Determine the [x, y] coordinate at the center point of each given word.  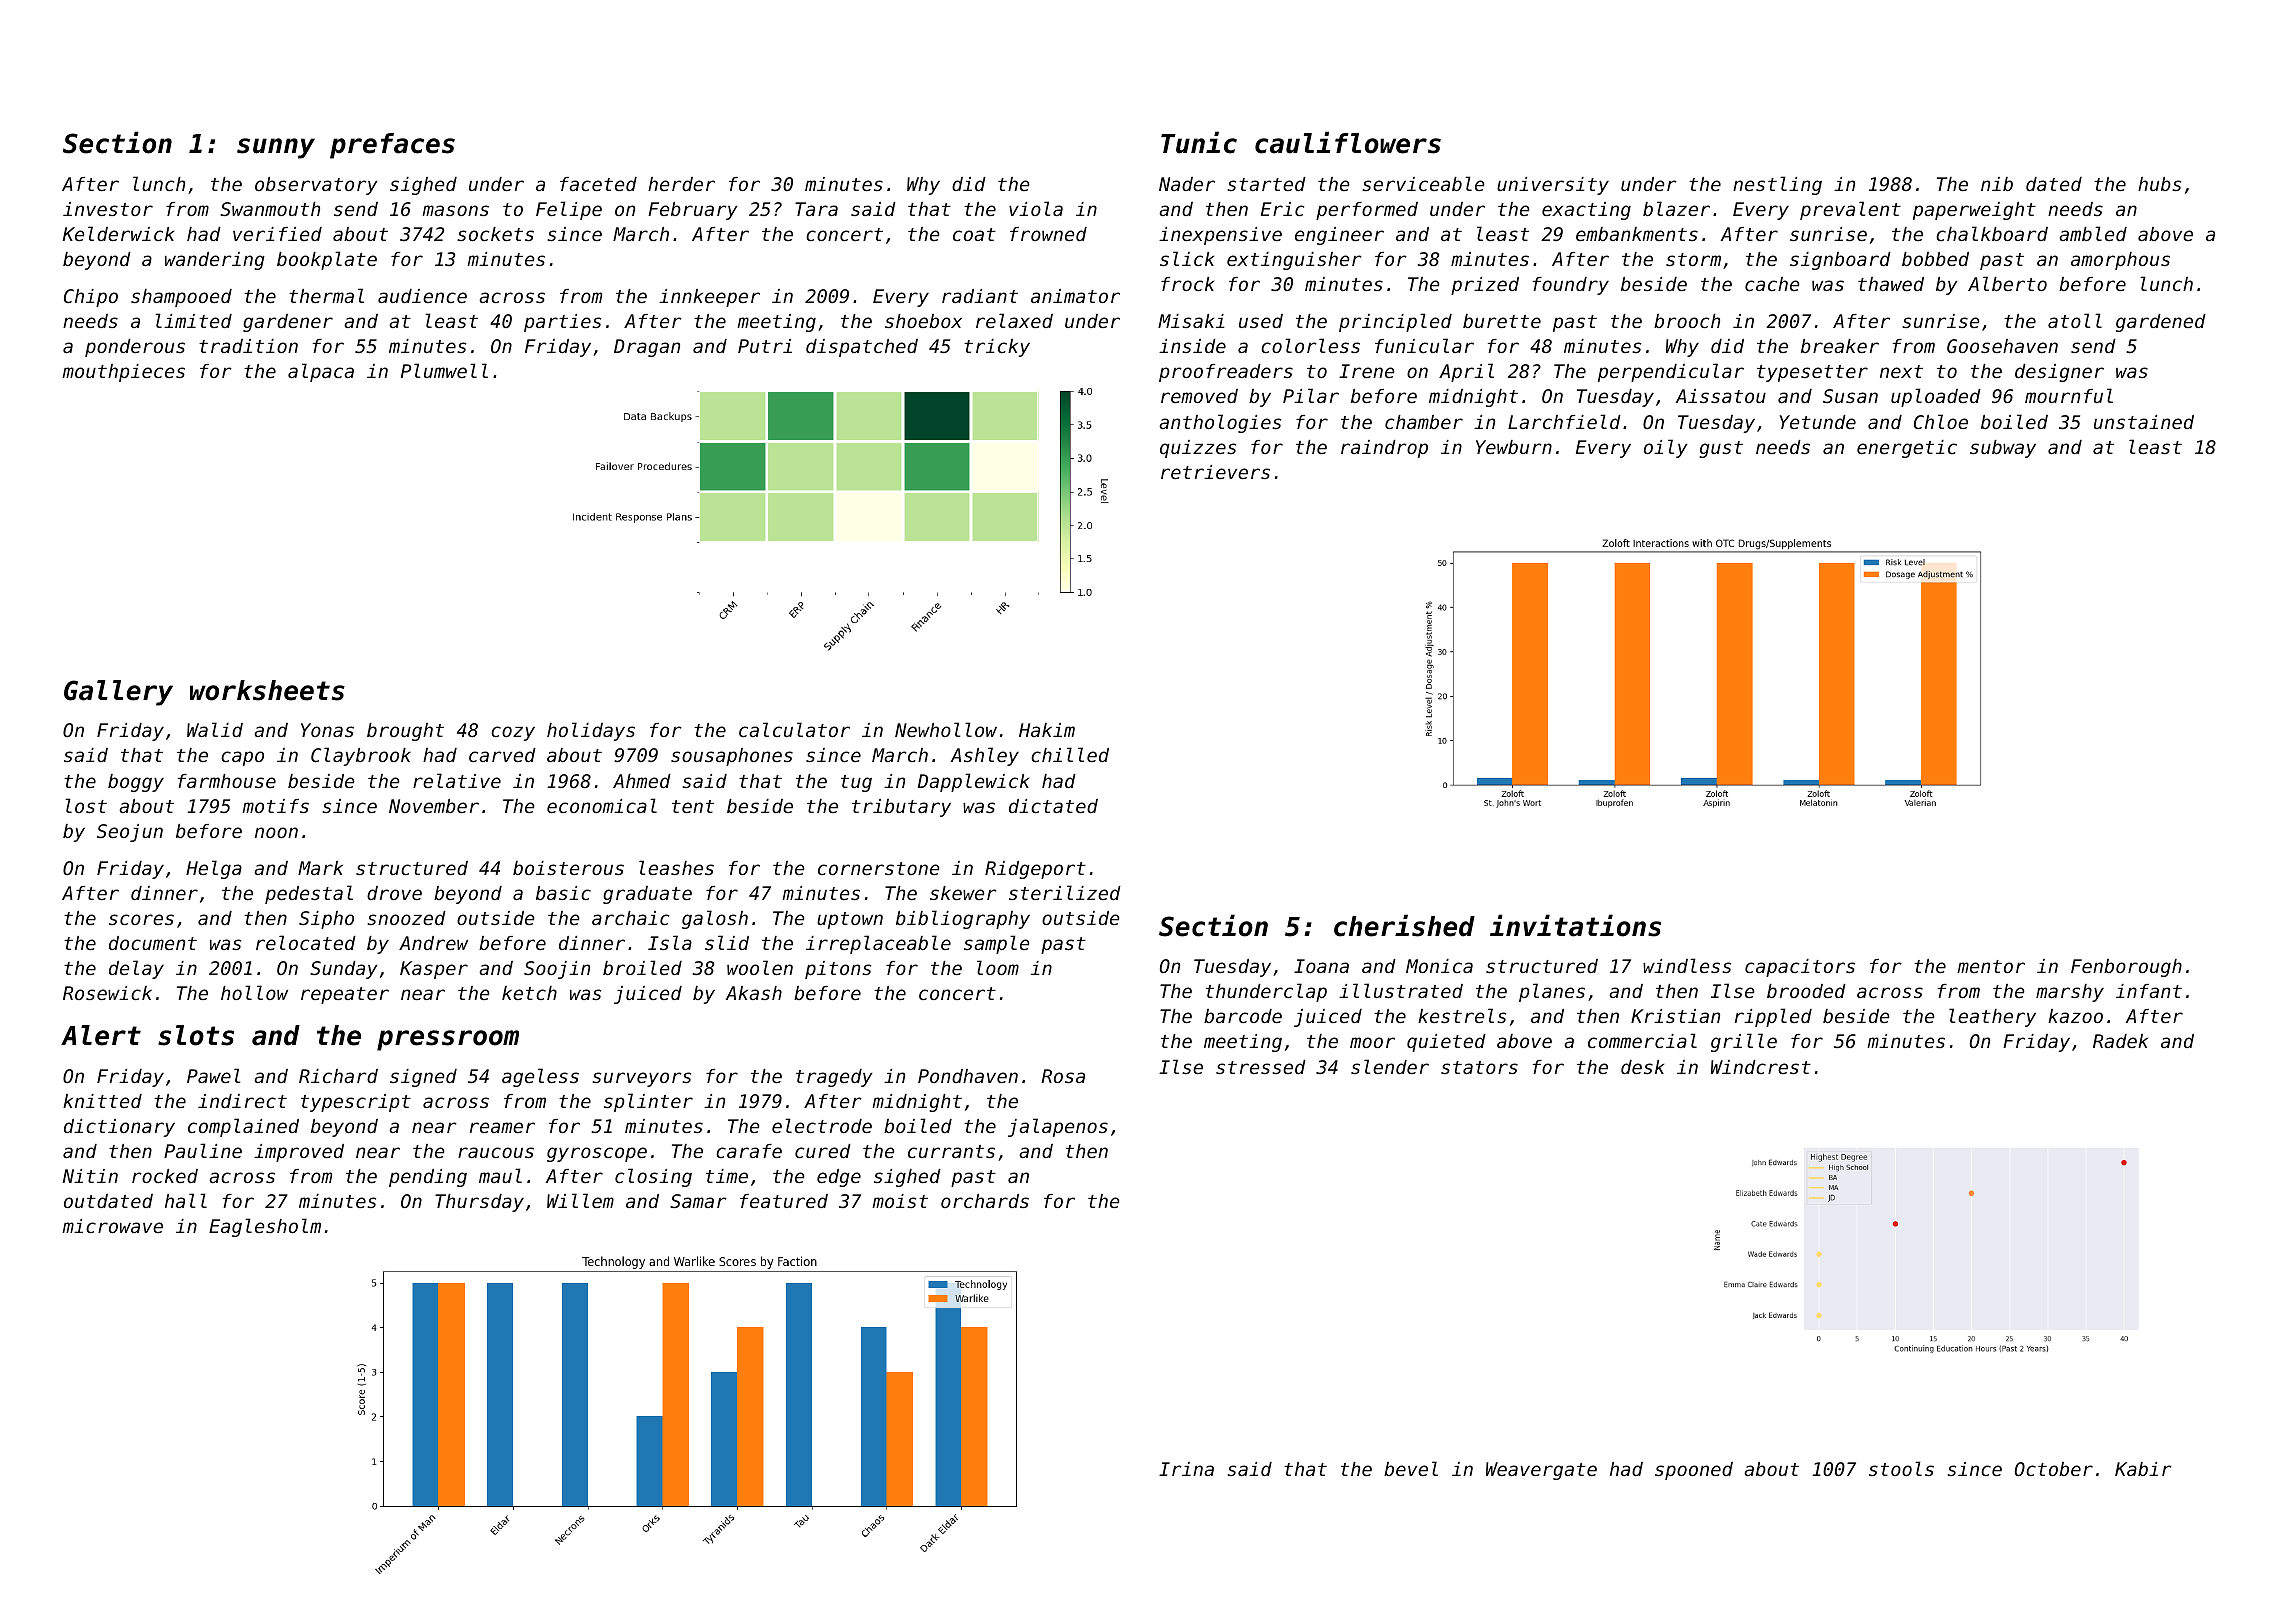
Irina [1186, 1469]
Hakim [1047, 730]
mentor [1991, 966]
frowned [1048, 234]
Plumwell [444, 370]
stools [1901, 1468]
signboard [1840, 261]
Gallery [118, 693]
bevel [1411, 1468]
